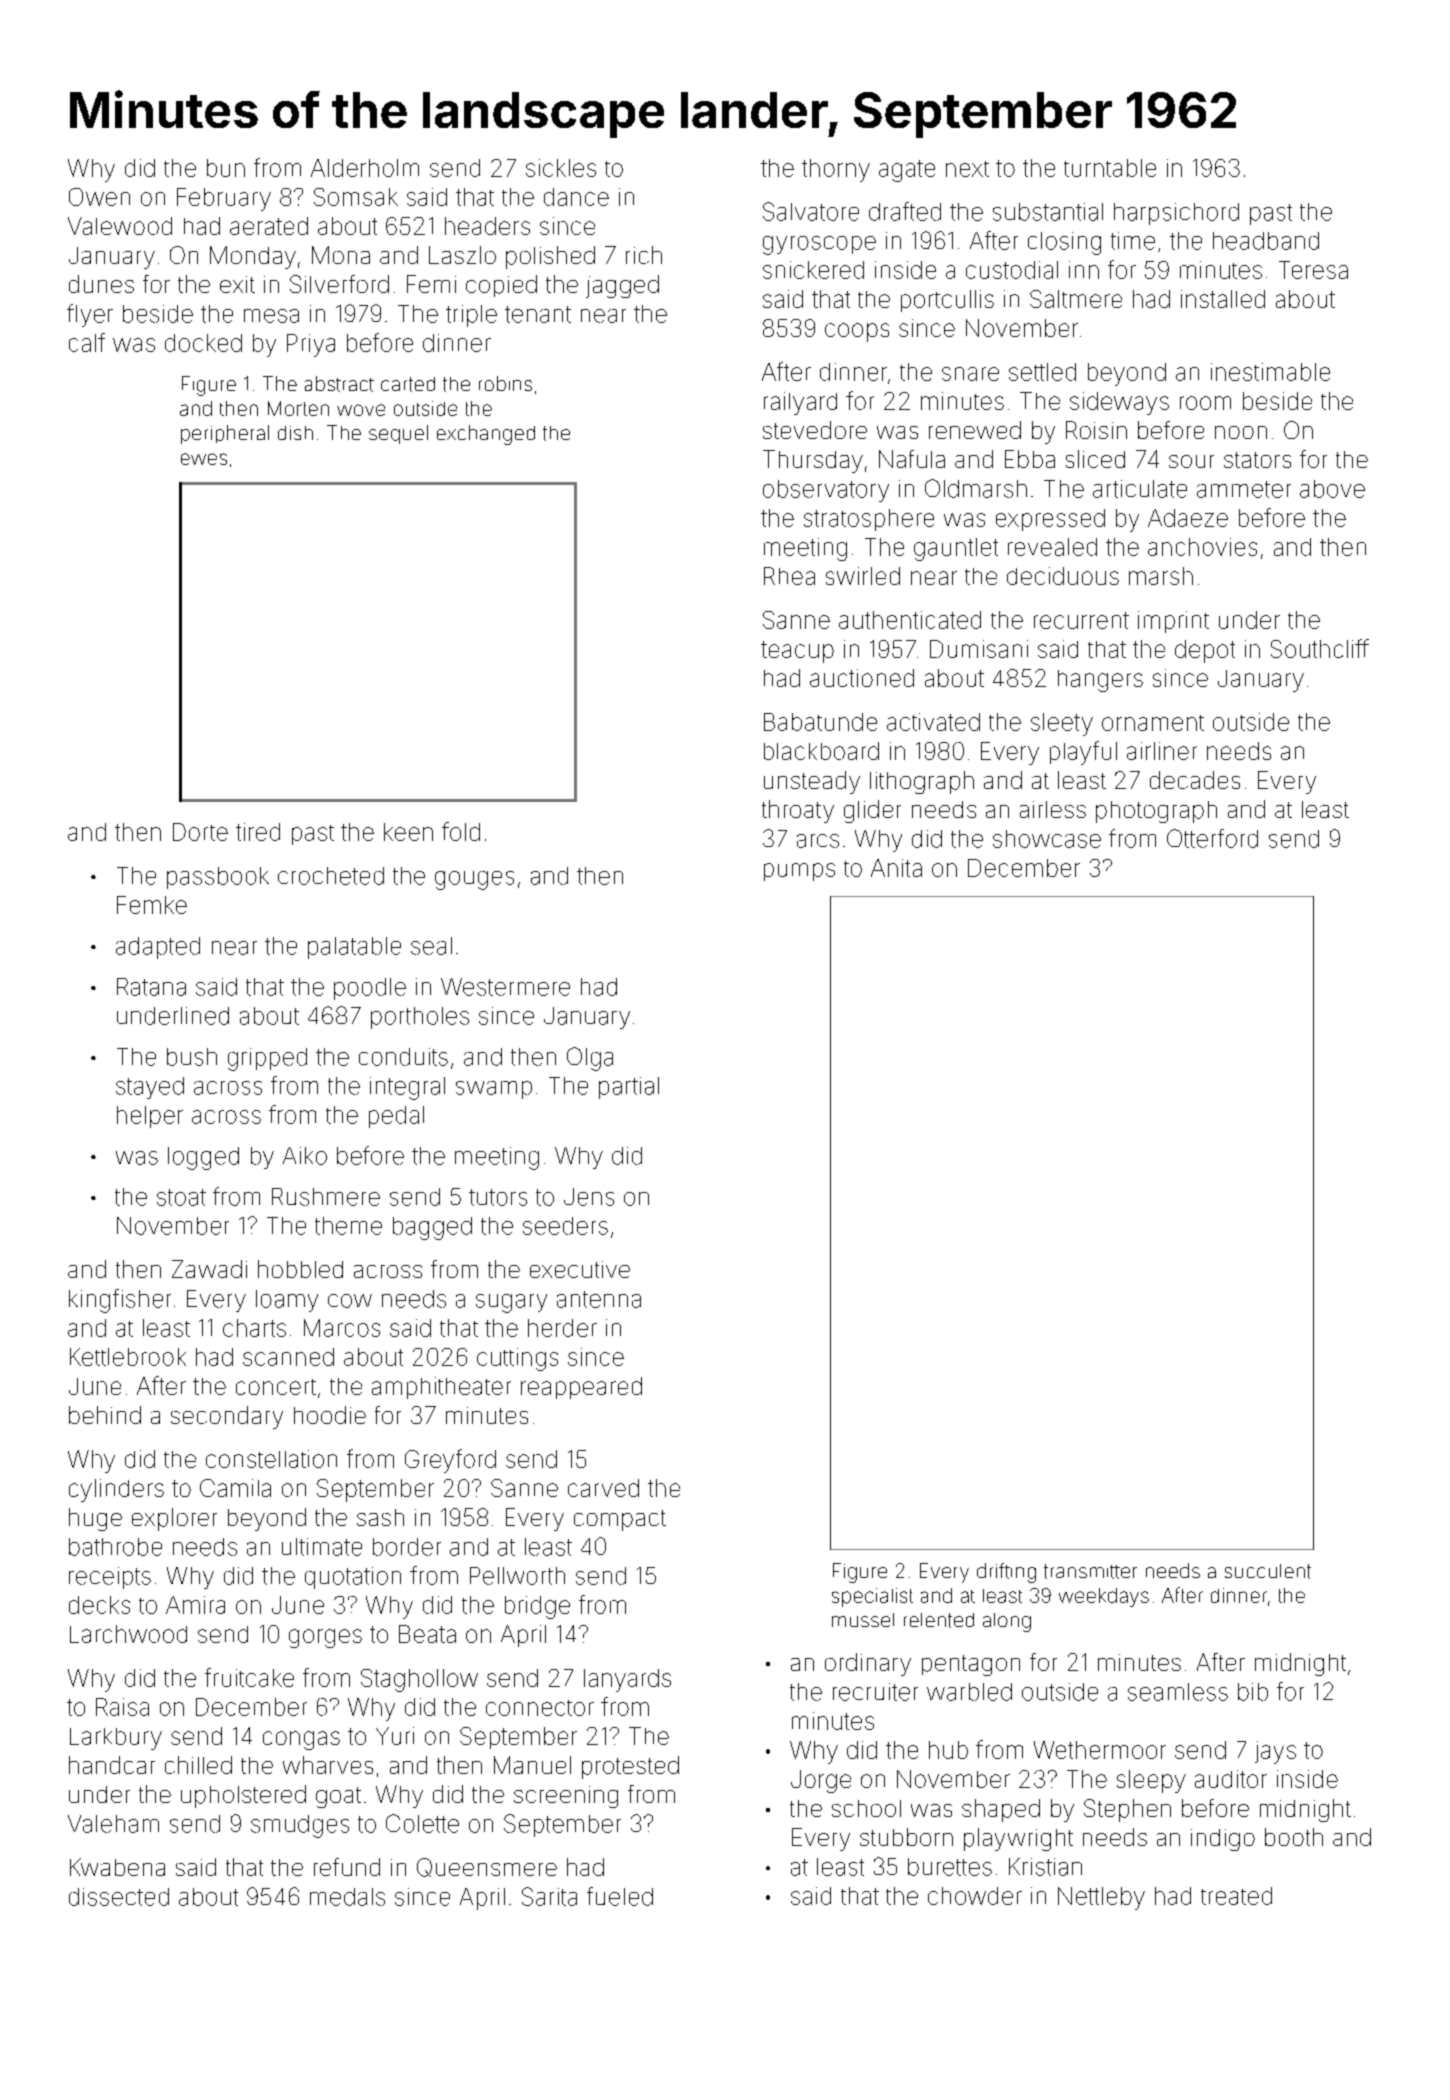 This page has height=2100, width=1450. I want to click on next, so click(967, 169).
